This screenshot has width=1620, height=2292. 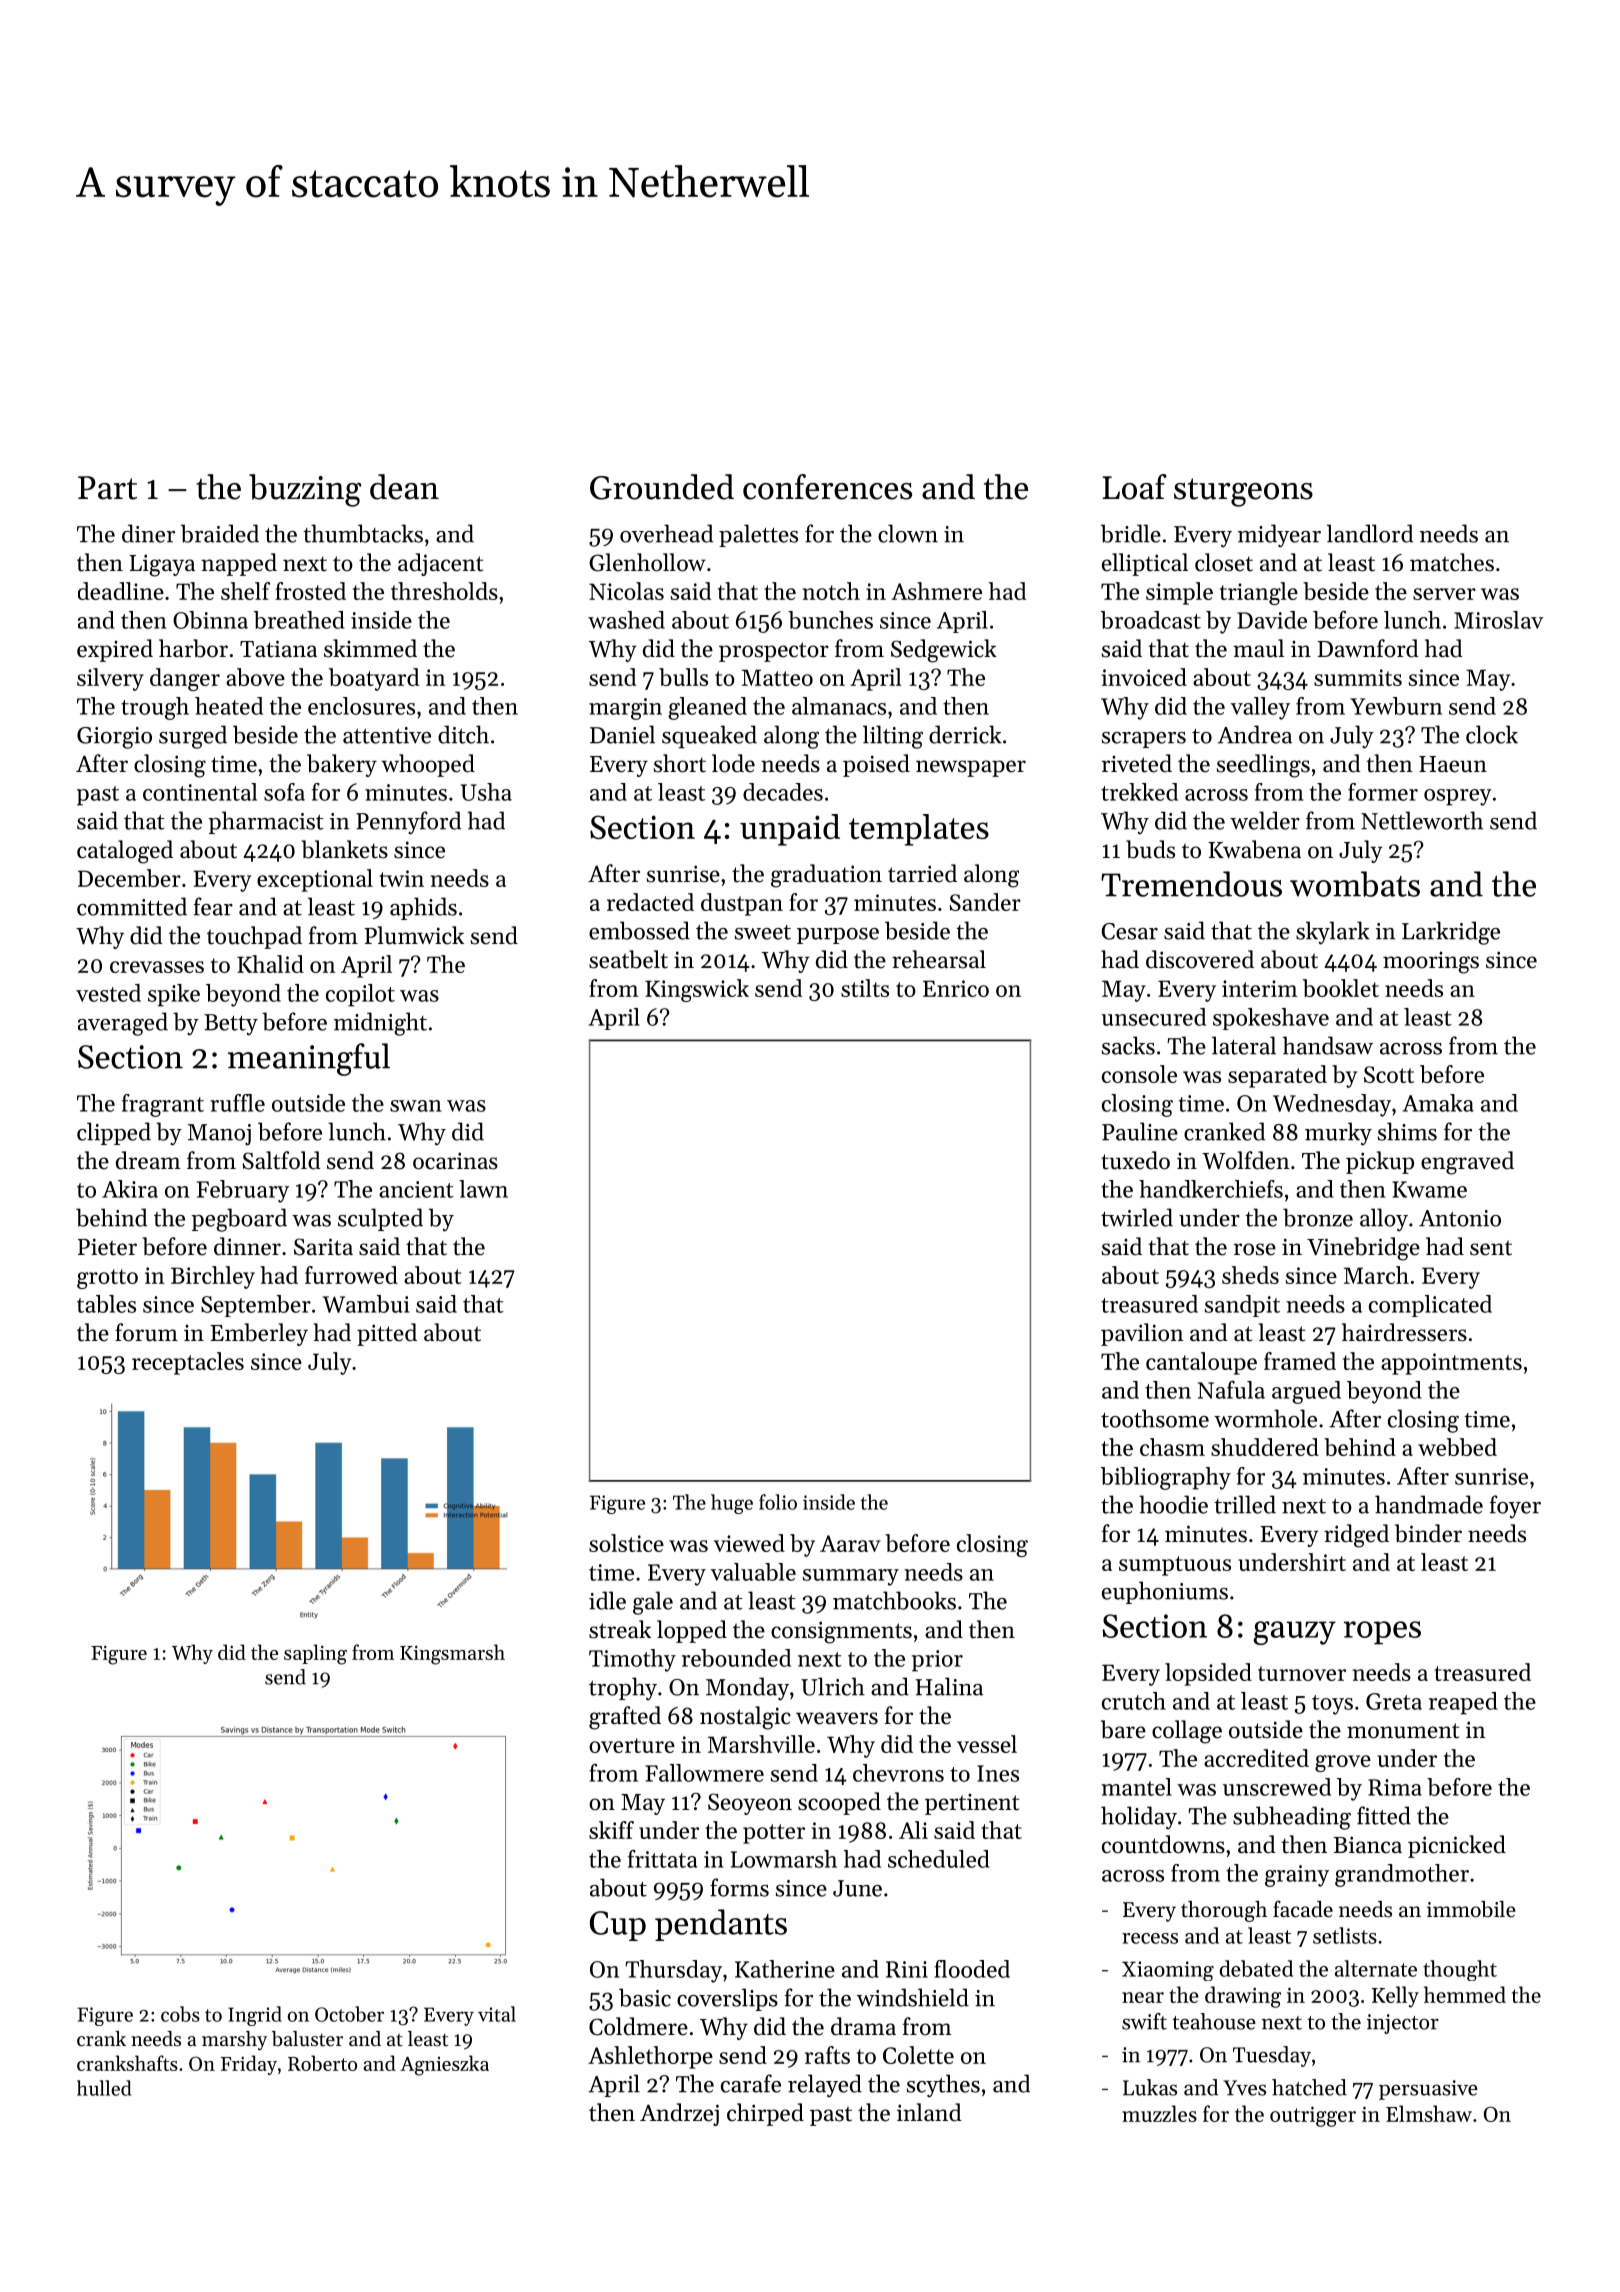 What do you see at coordinates (1402, 1875) in the screenshot?
I see `grandmother` at bounding box center [1402, 1875].
